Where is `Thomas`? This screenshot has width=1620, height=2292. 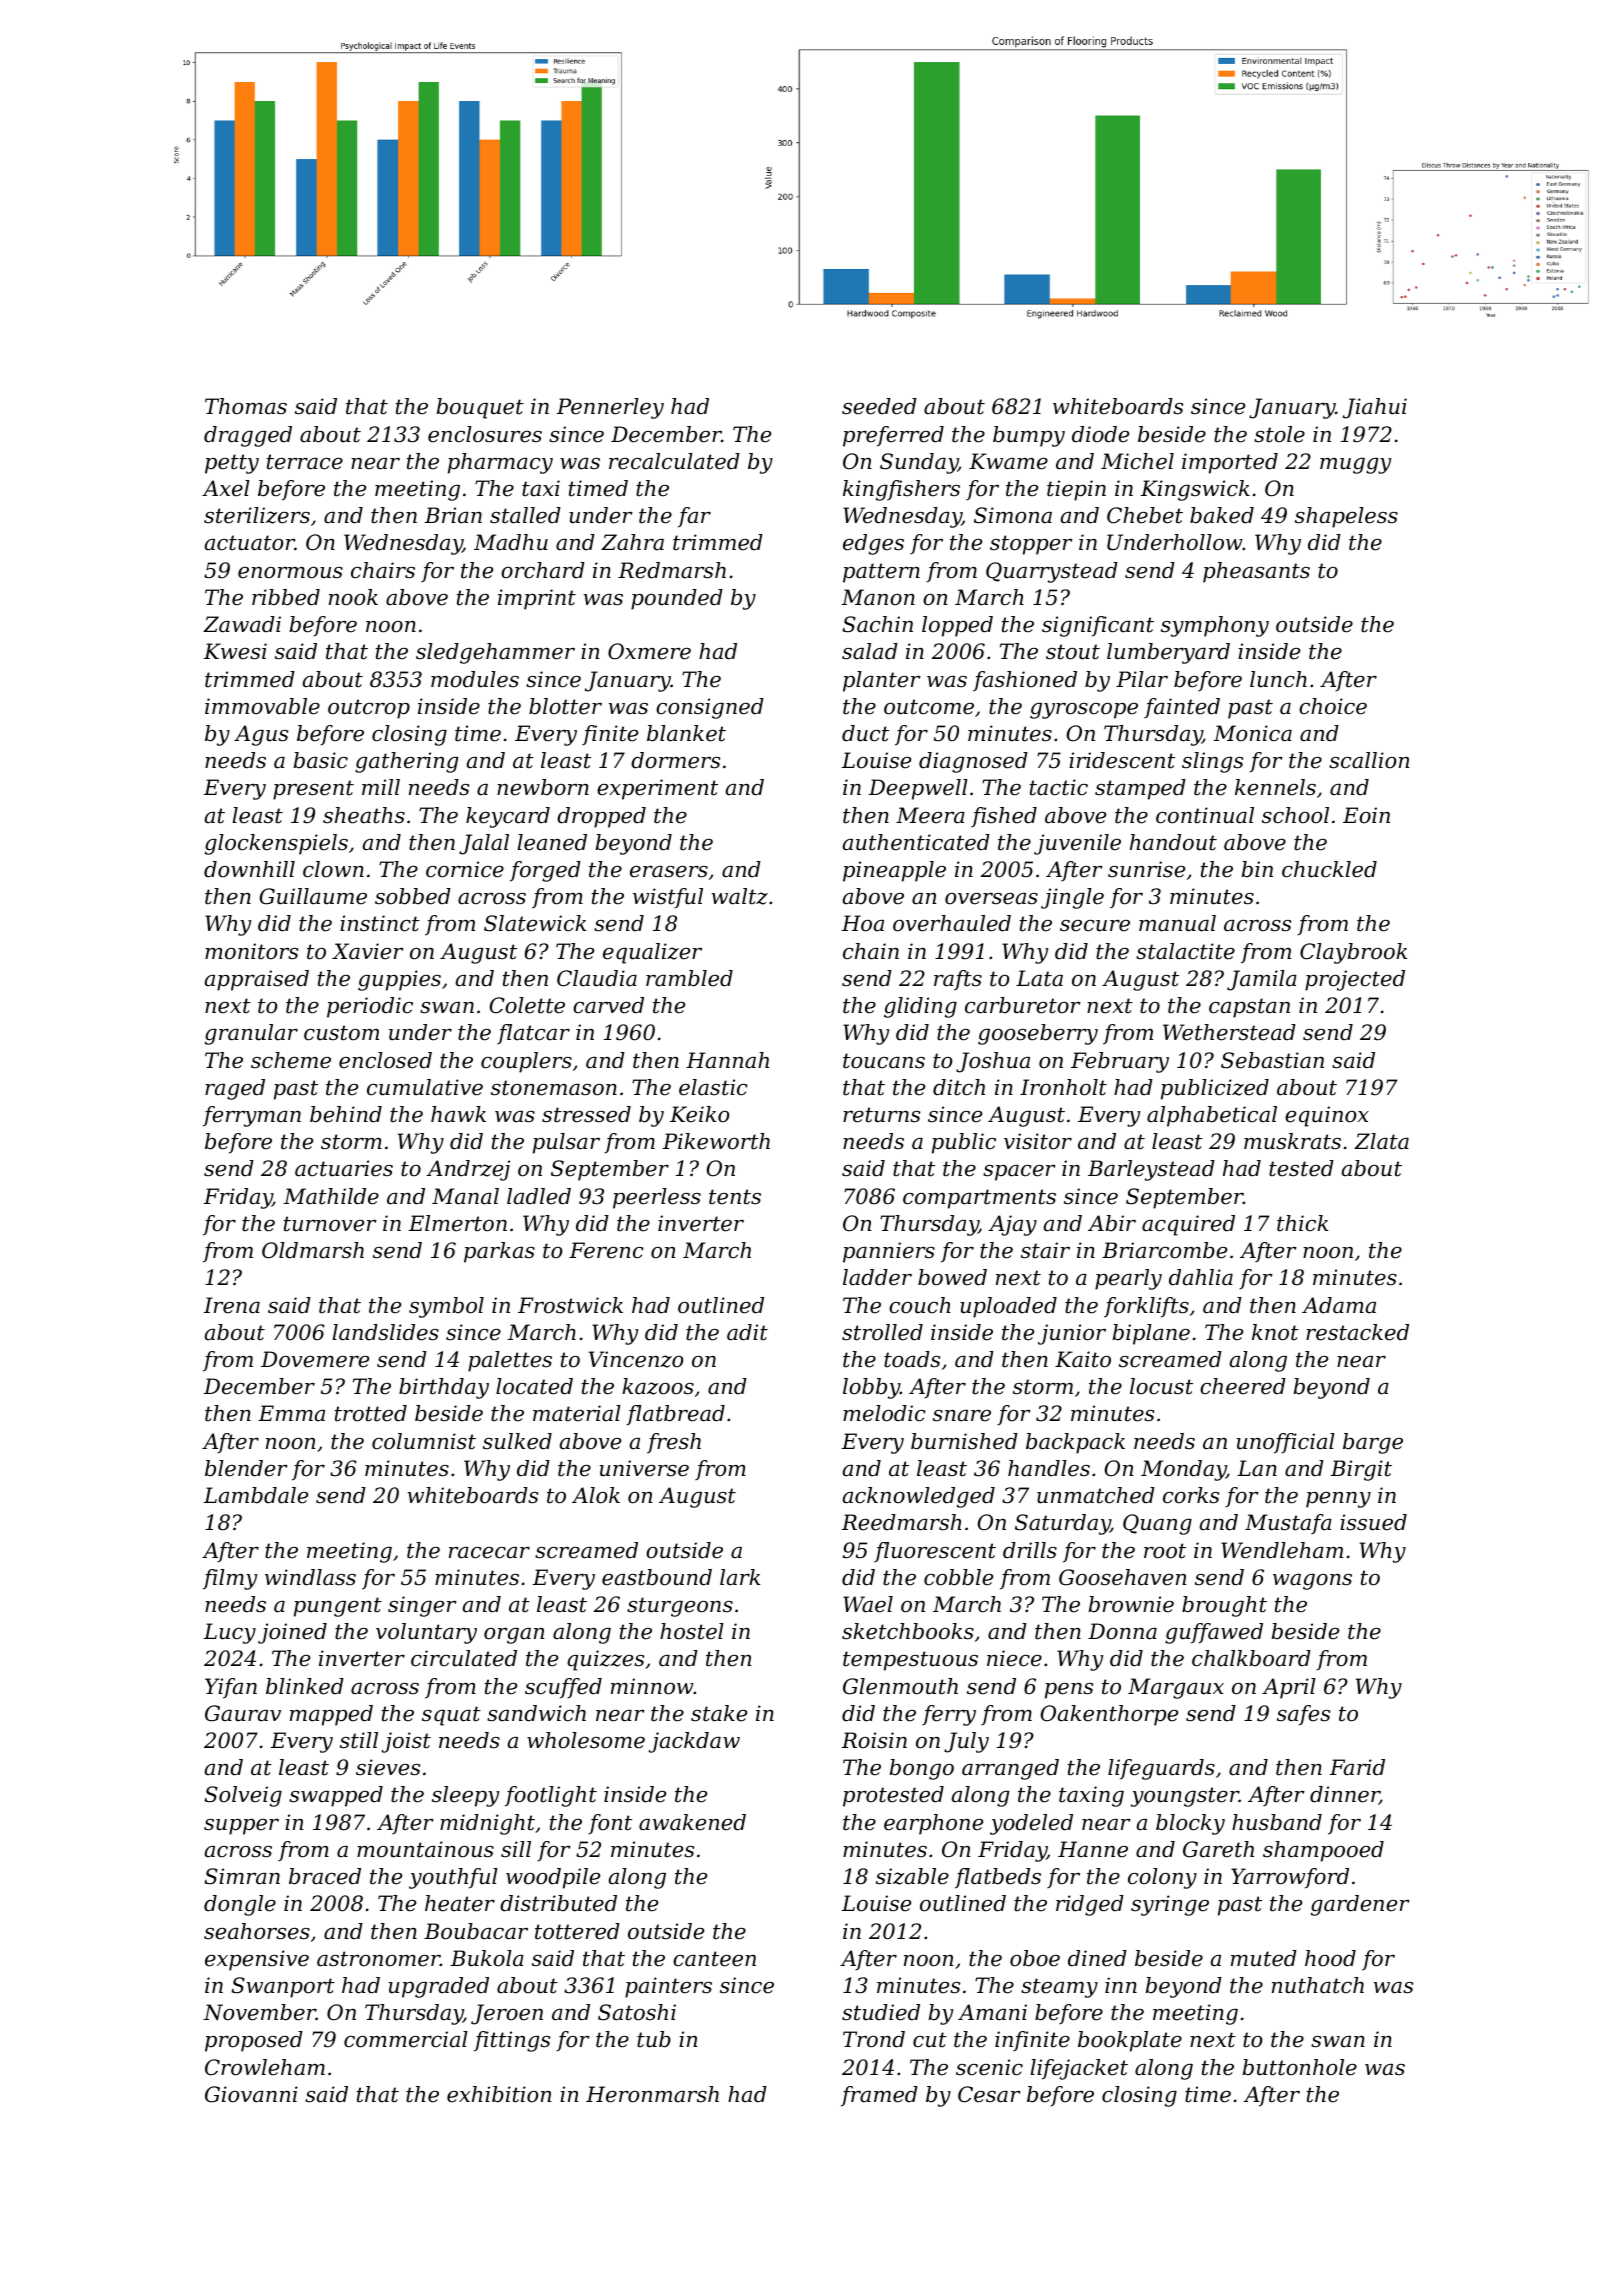
Thomas is located at coordinates (246, 406).
